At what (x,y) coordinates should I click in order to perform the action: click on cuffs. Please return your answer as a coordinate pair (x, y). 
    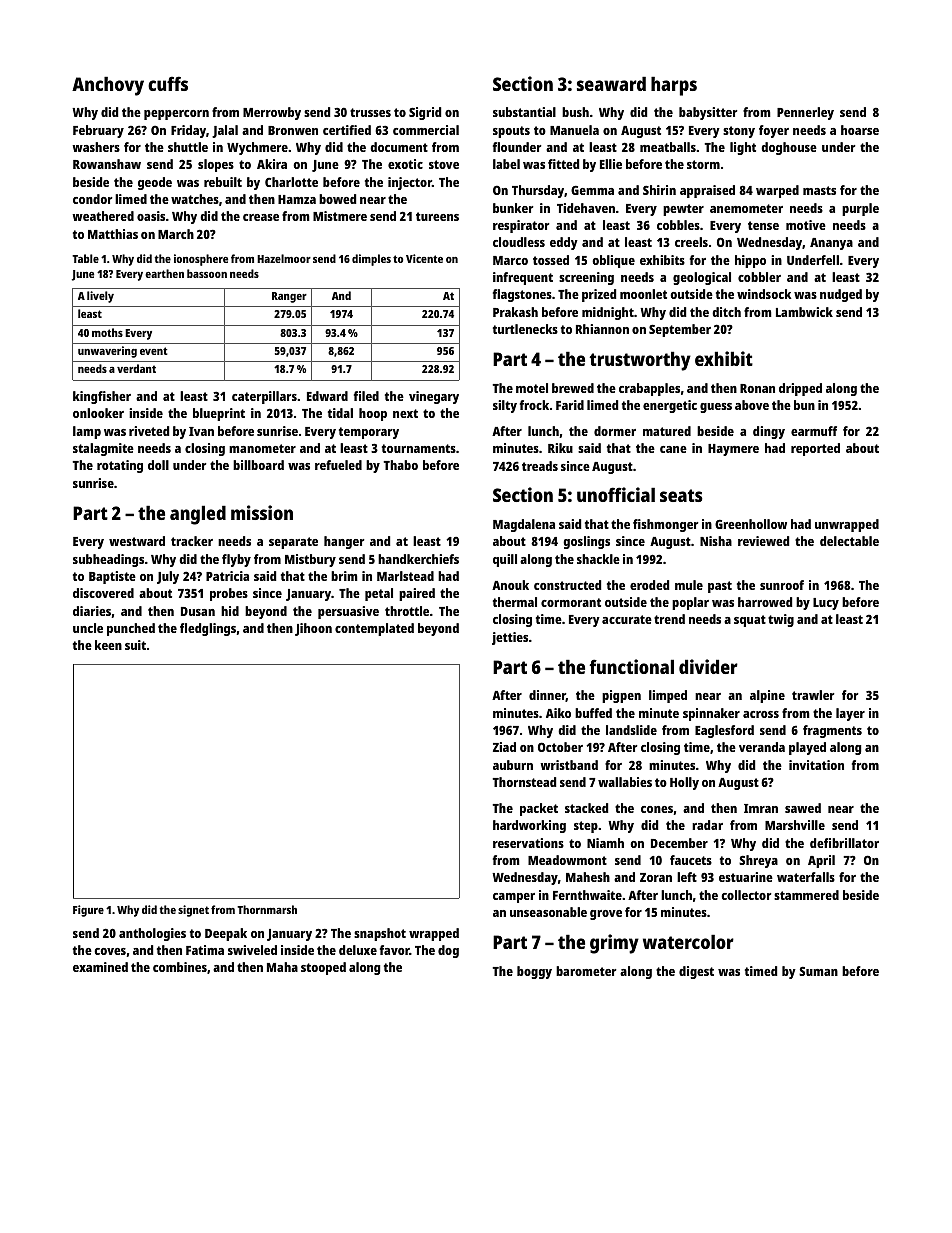
    Looking at the image, I should click on (168, 83).
